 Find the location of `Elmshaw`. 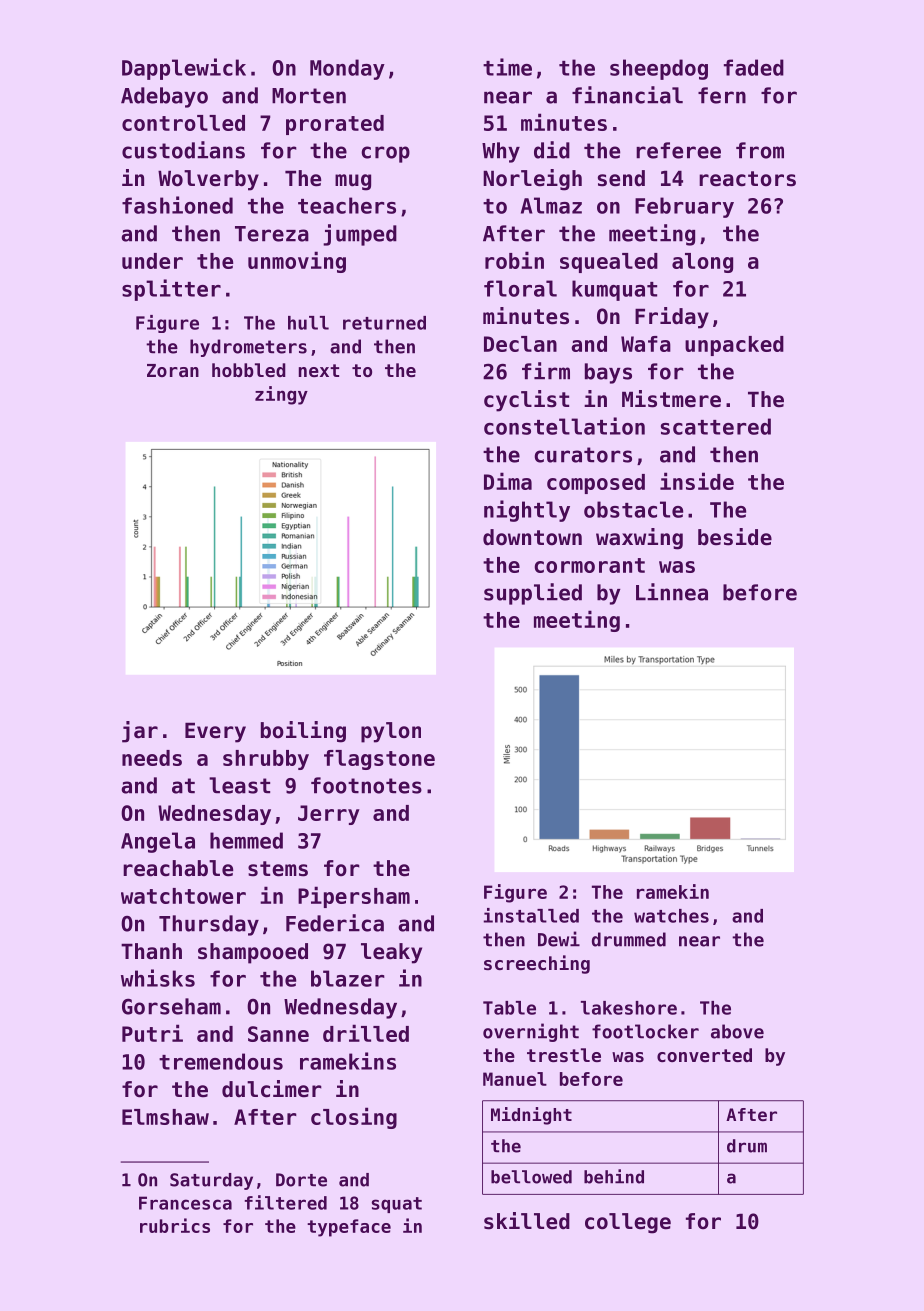

Elmshaw is located at coordinates (165, 1117).
